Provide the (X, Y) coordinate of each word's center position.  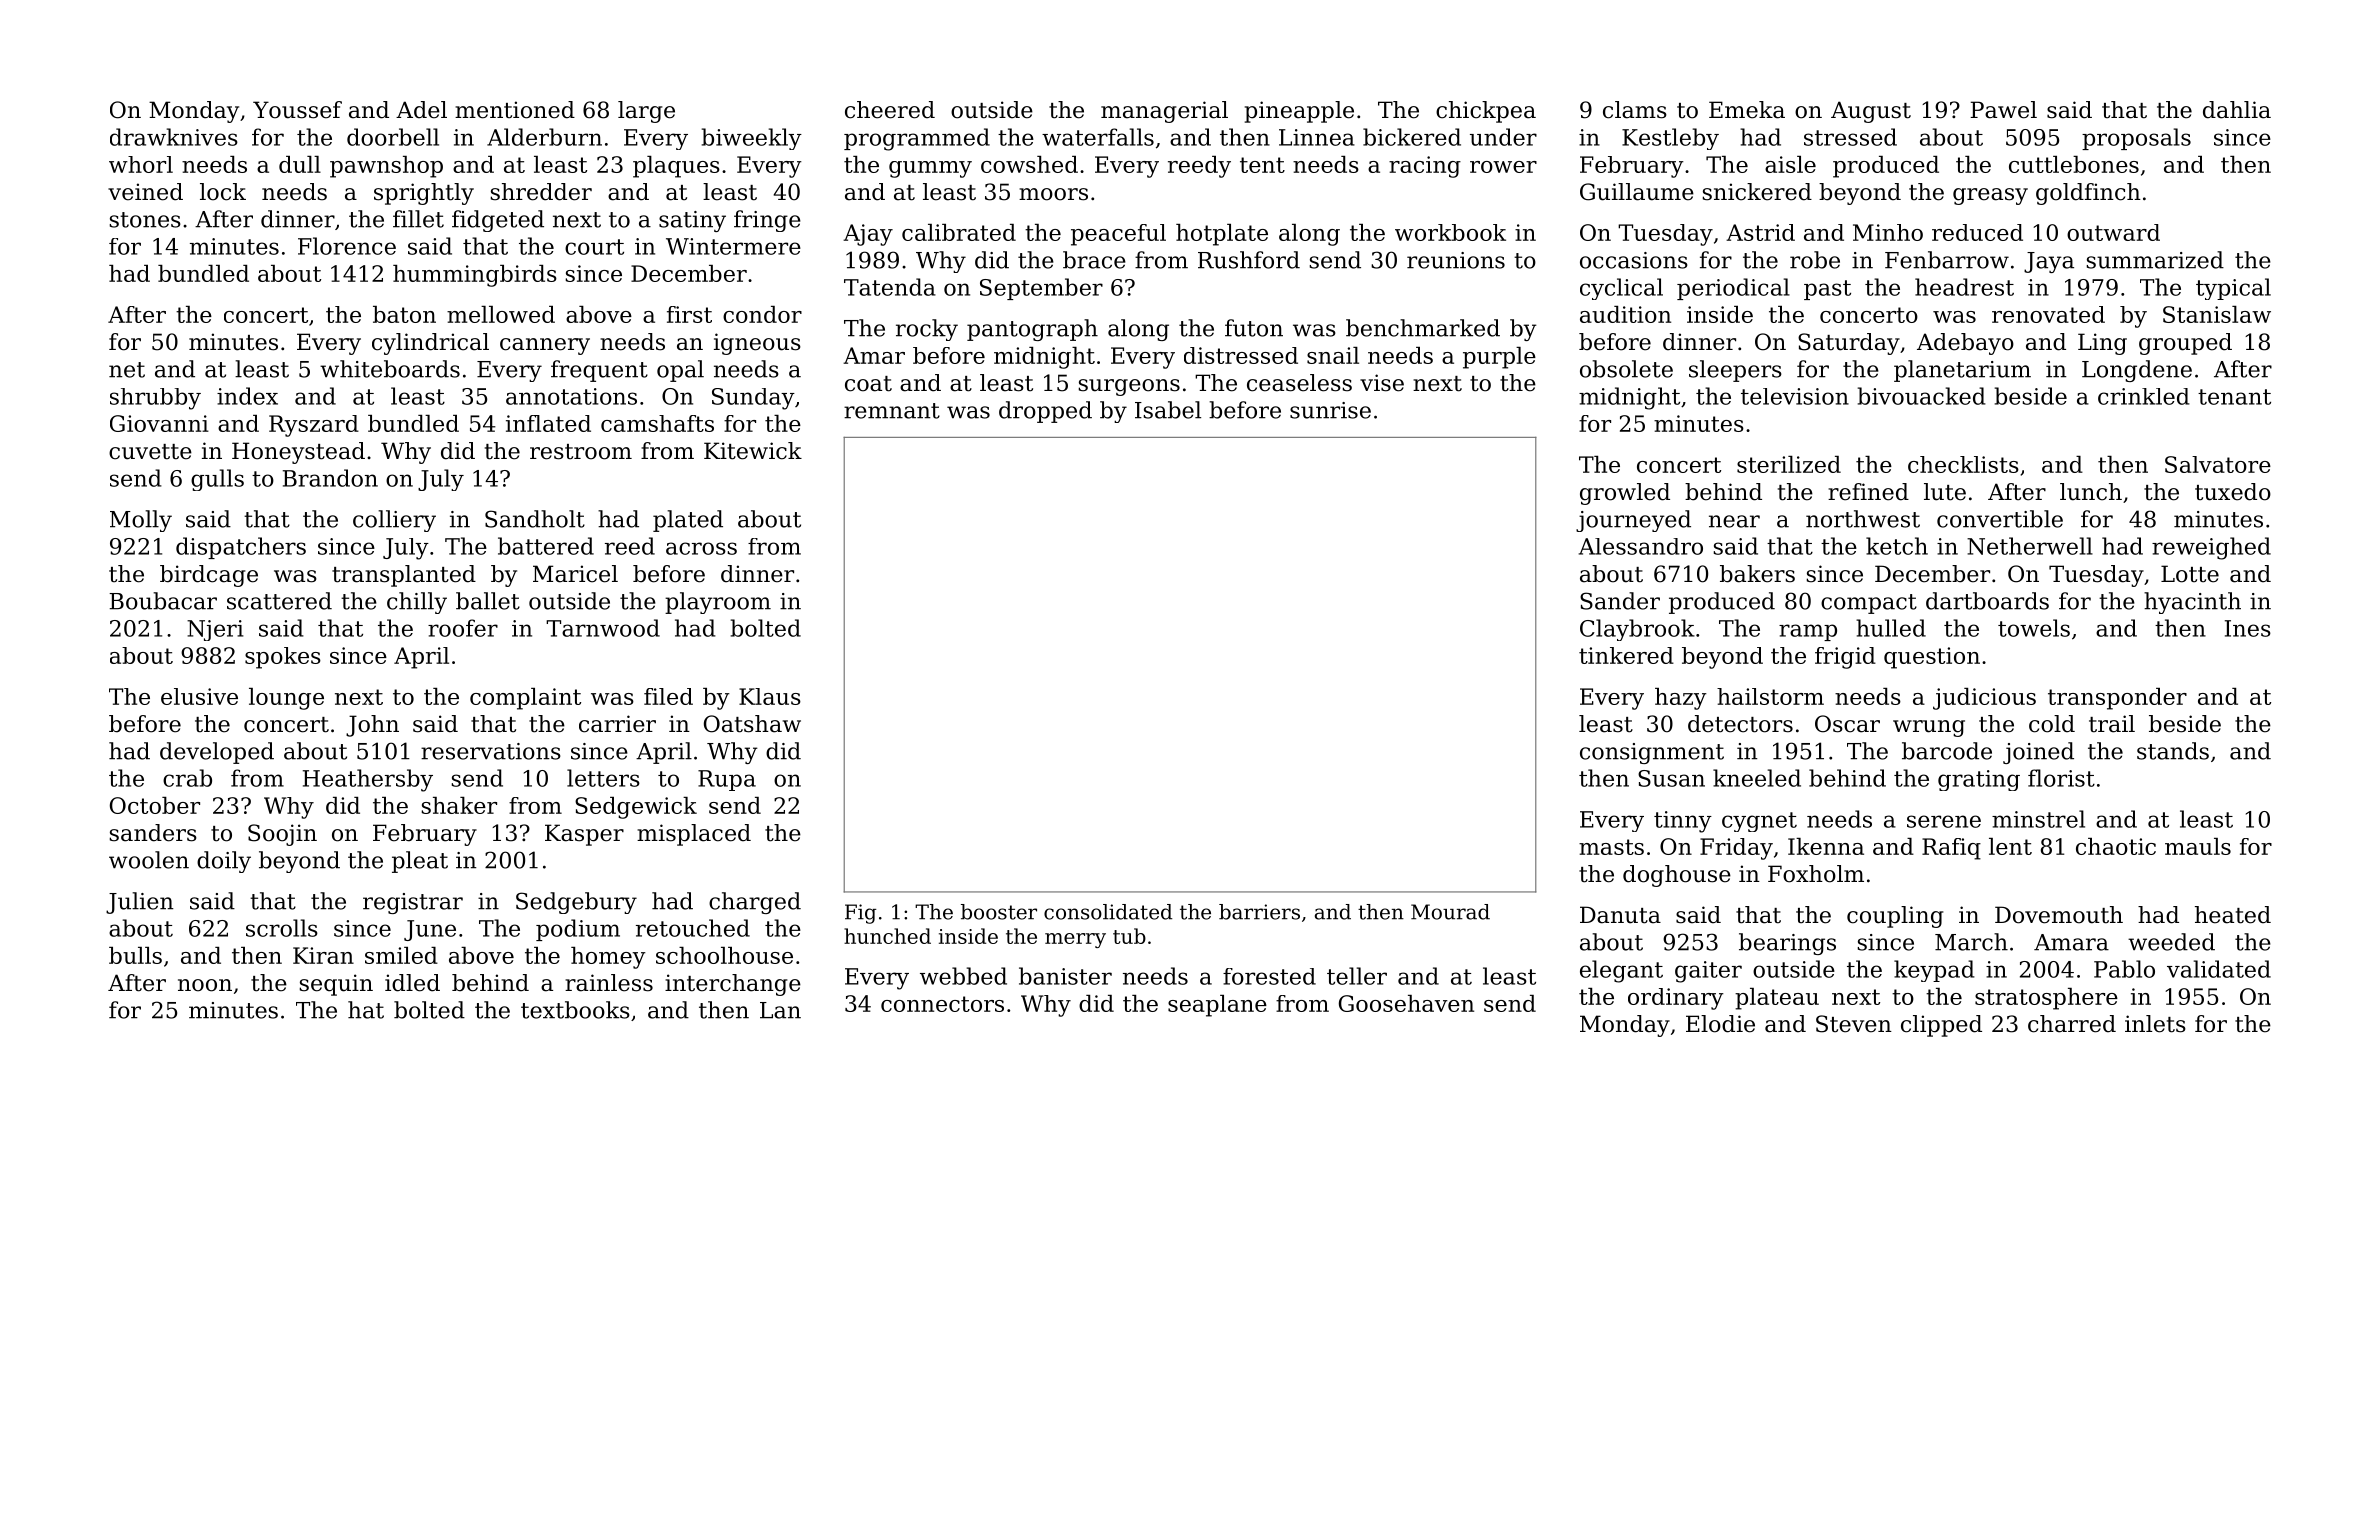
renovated (2048, 314)
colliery (394, 521)
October (155, 805)
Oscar (1847, 724)
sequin (336, 985)
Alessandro (1641, 546)
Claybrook (1637, 630)
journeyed (1633, 521)
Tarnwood (603, 628)
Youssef (297, 110)
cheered (890, 110)
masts (1611, 847)
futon (1254, 328)
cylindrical (430, 344)
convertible (2000, 519)
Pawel (2003, 110)
